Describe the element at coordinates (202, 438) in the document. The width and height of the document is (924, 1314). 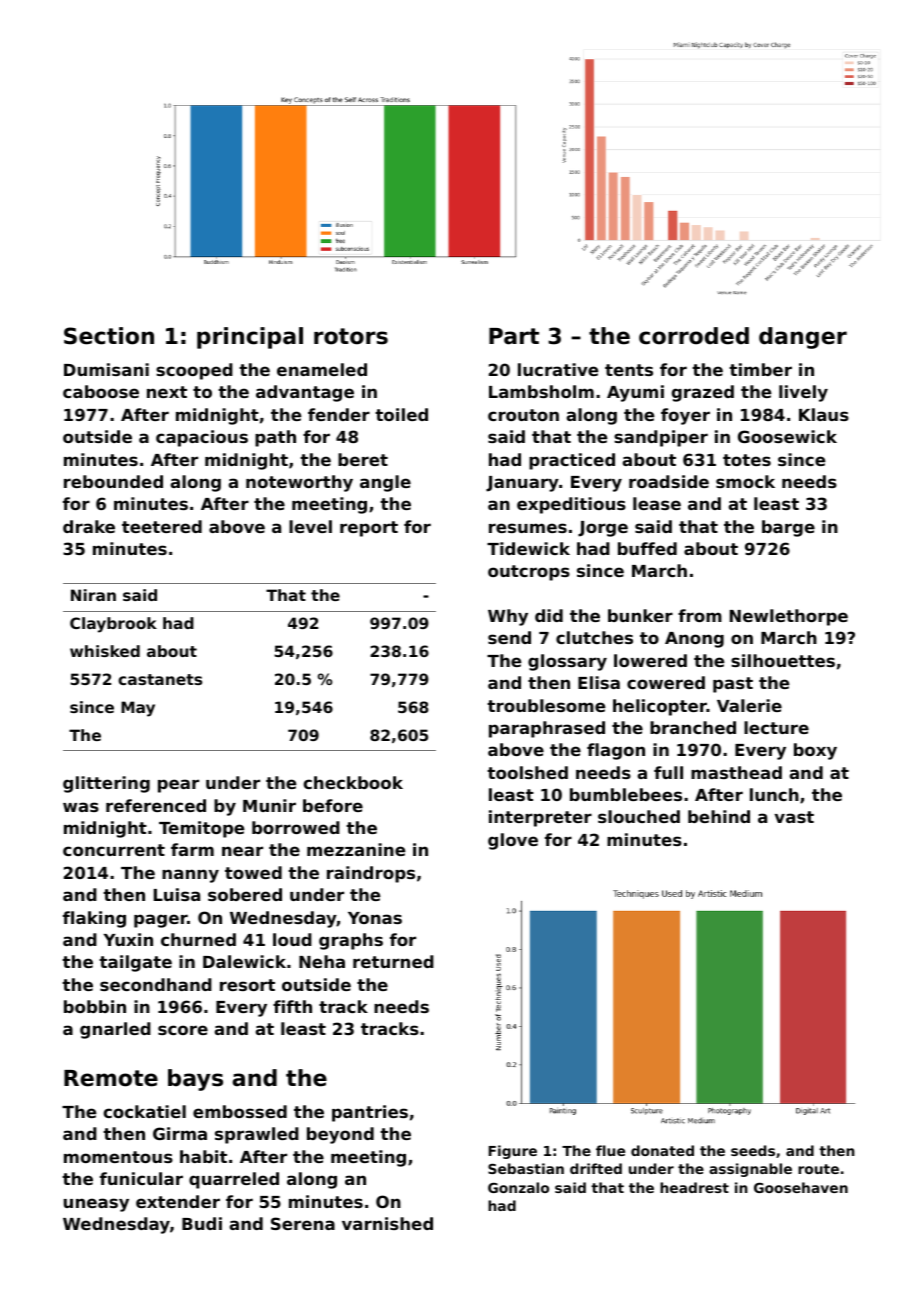
I see `capacious` at that location.
